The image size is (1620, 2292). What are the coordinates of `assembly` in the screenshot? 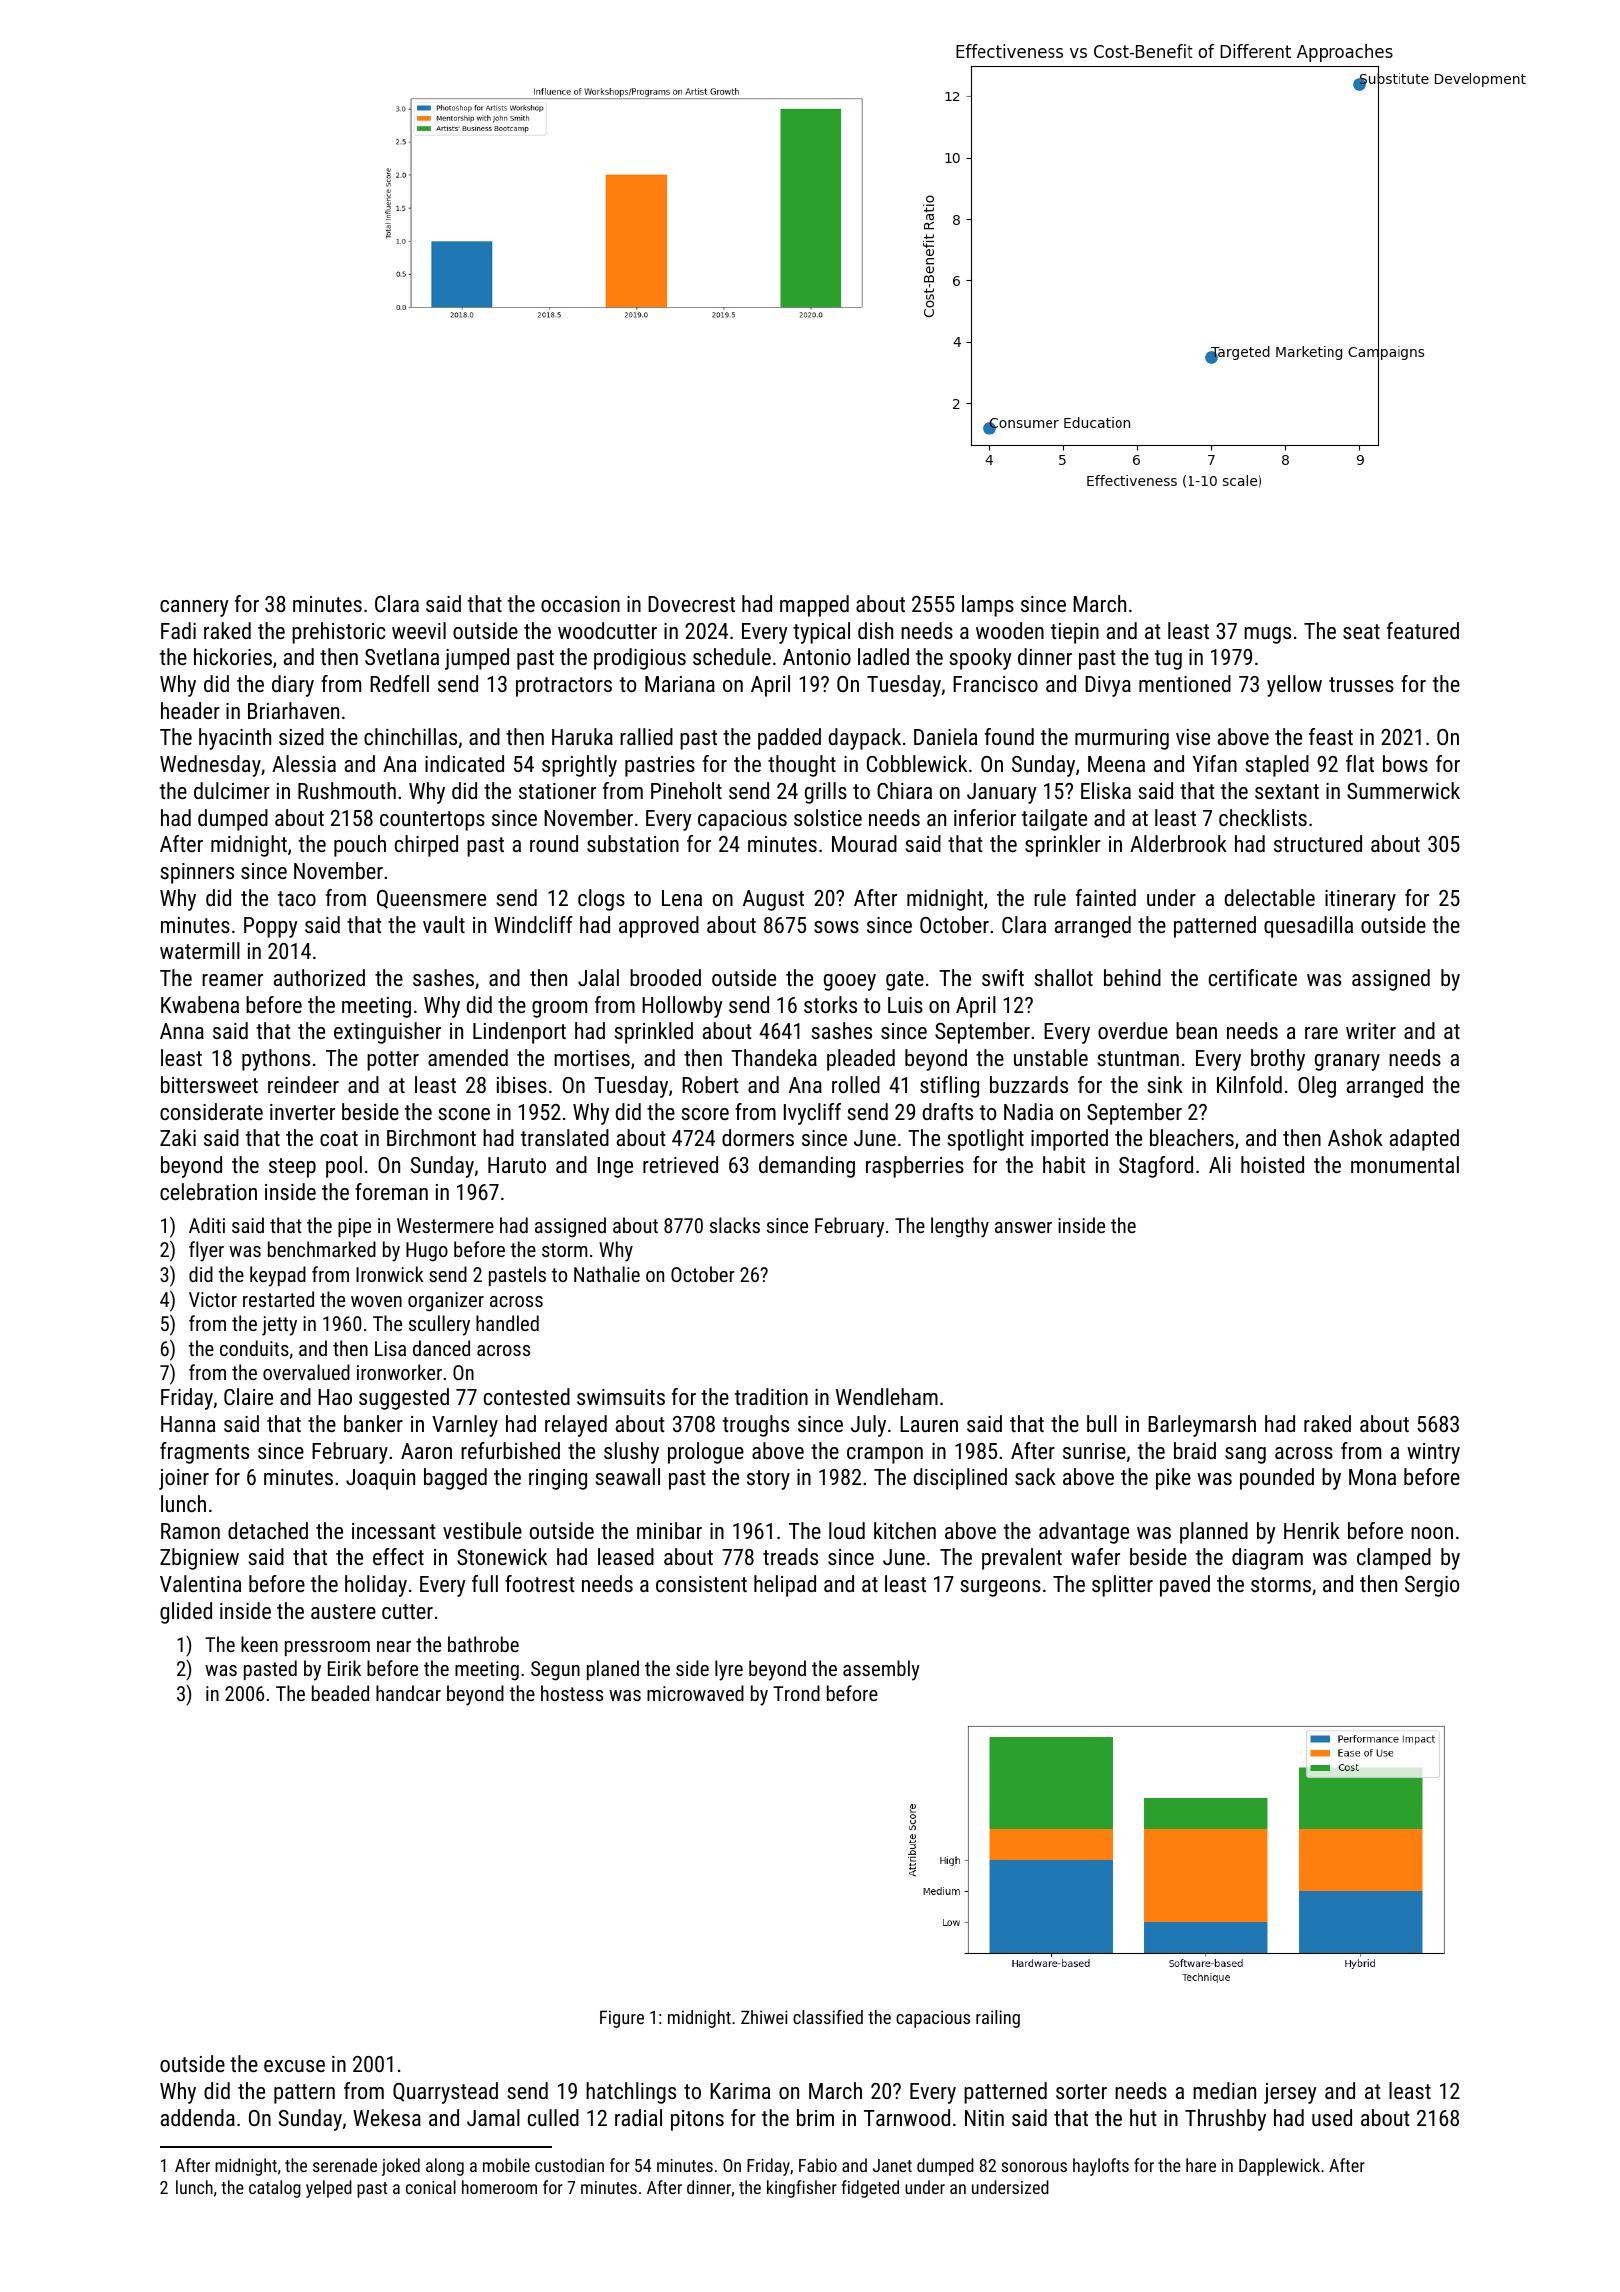 It's located at (881, 1670).
